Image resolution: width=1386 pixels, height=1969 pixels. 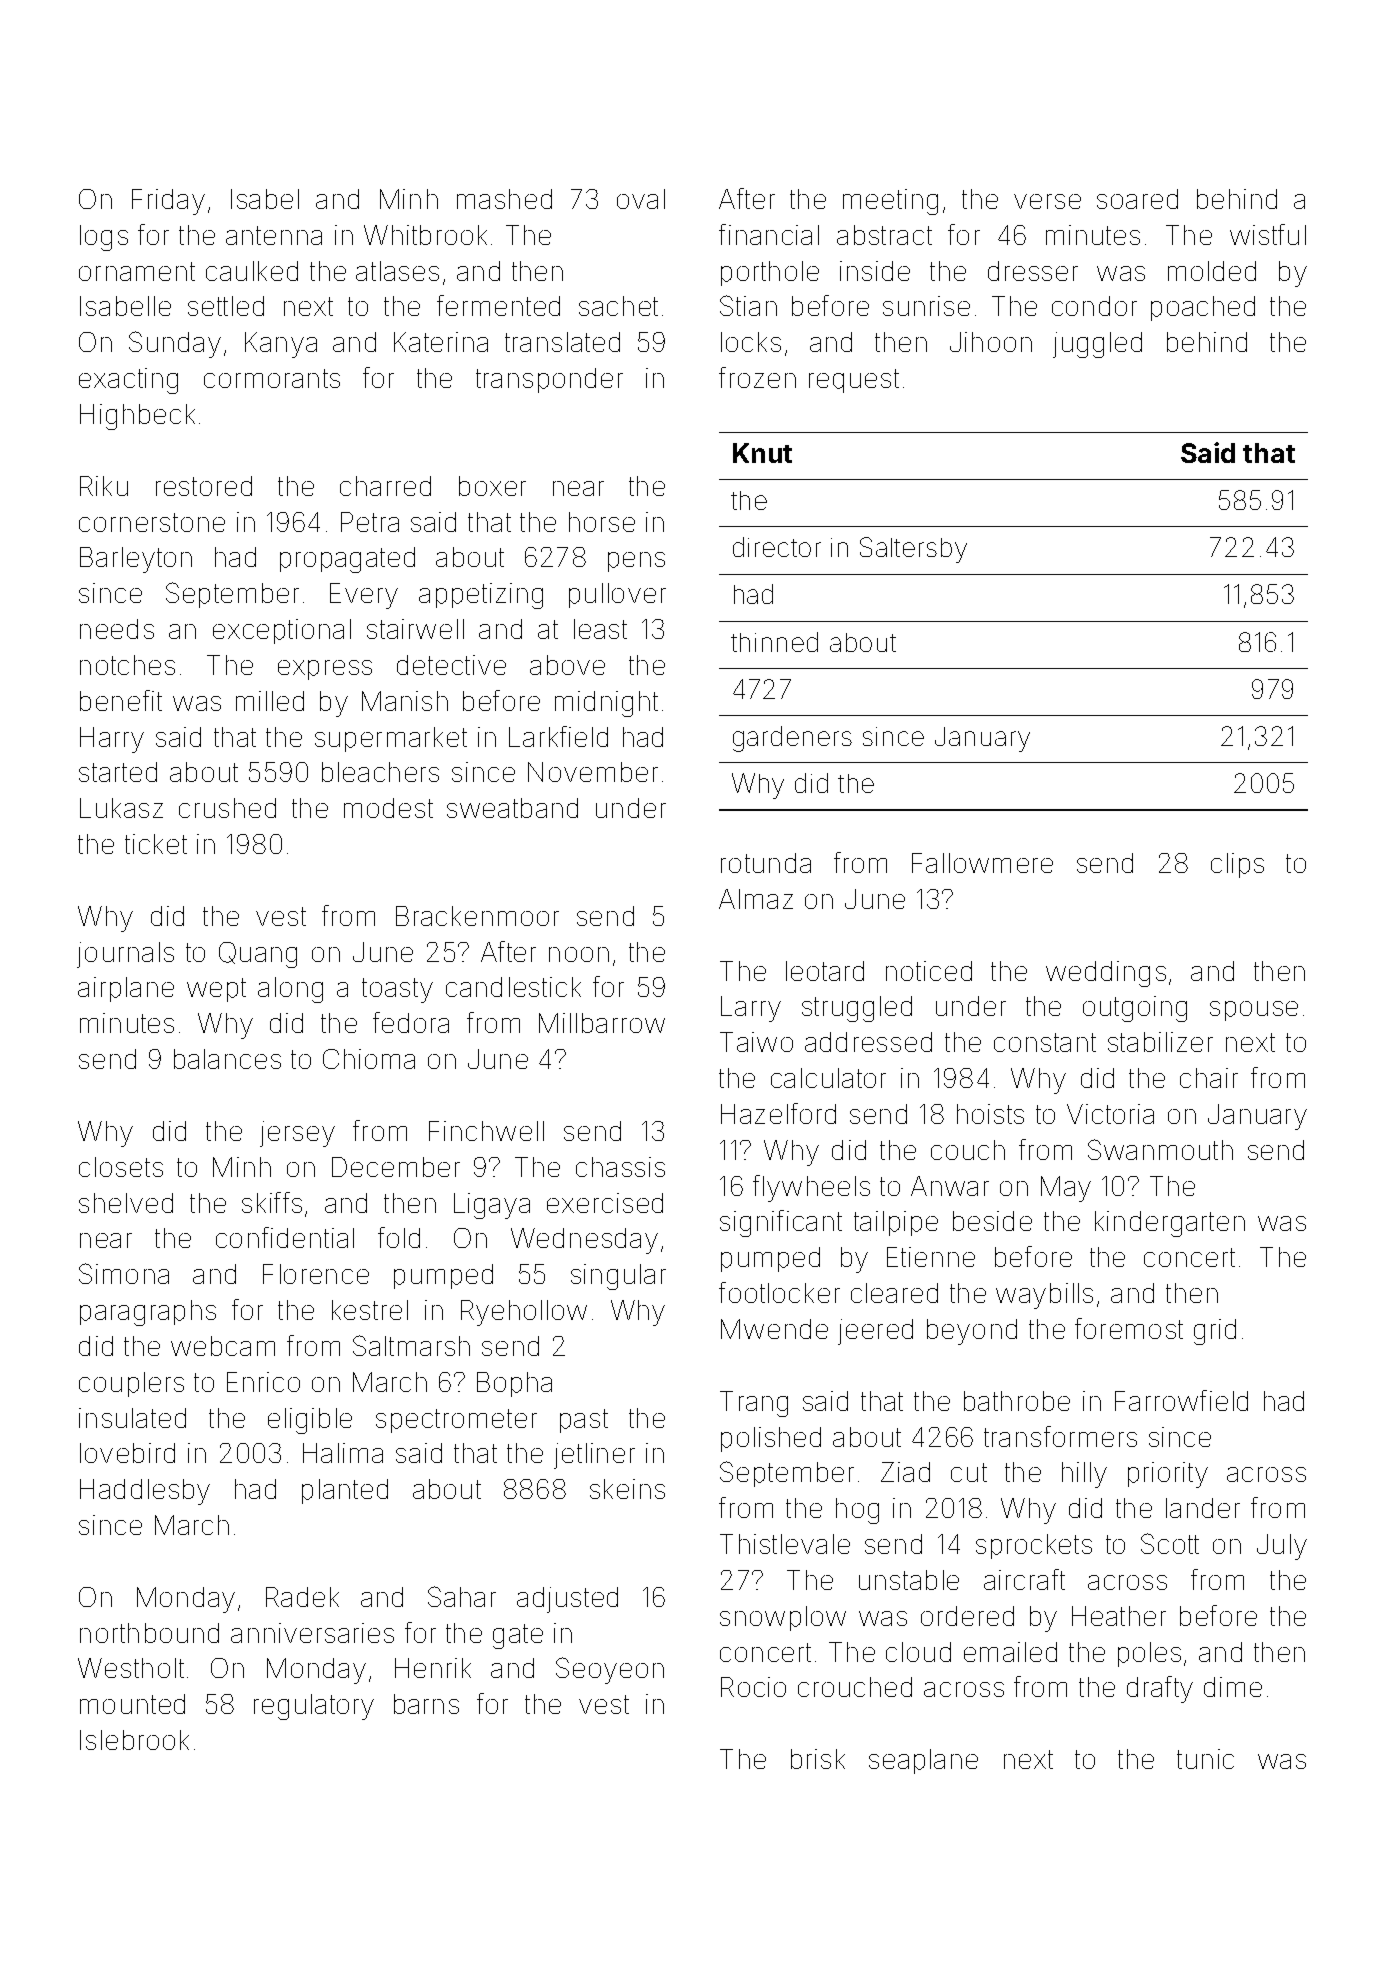 I want to click on Islebrook, so click(x=134, y=1740).
